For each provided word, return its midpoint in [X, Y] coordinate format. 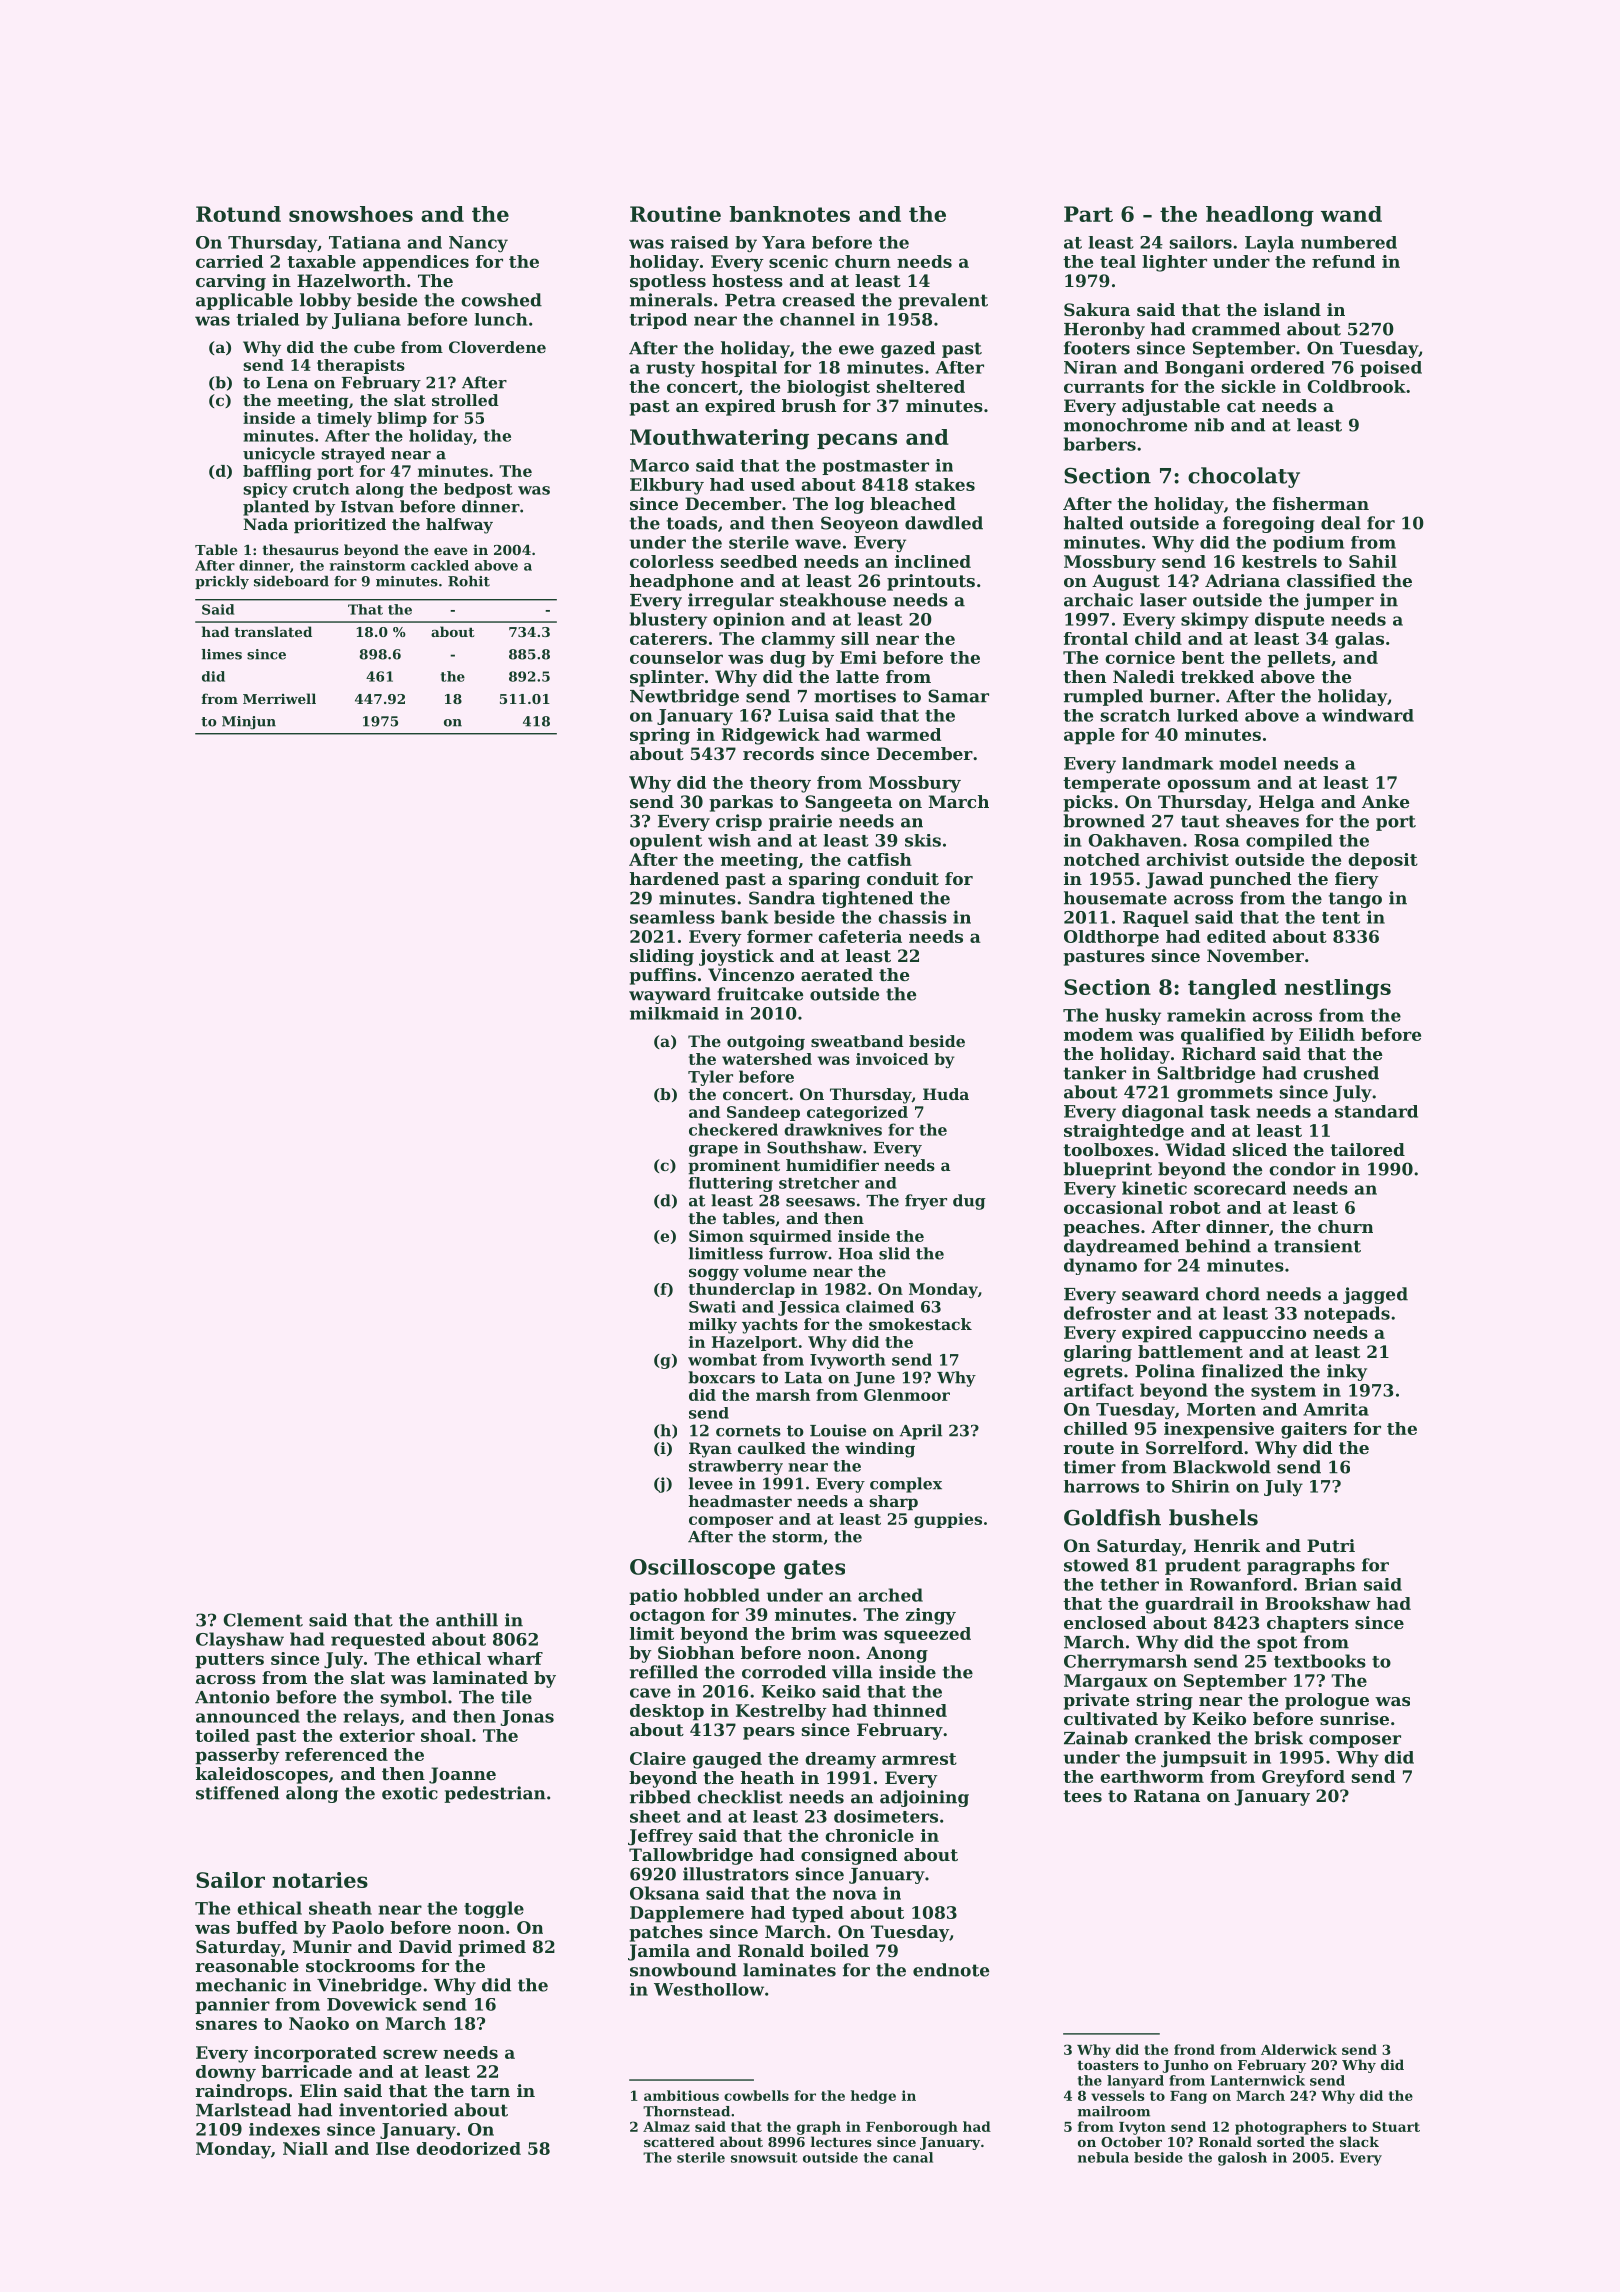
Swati [712, 1306]
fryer [926, 1202]
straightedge [1124, 1132]
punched [1251, 880]
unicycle [279, 455]
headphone [682, 582]
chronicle [869, 1835]
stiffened [237, 1793]
